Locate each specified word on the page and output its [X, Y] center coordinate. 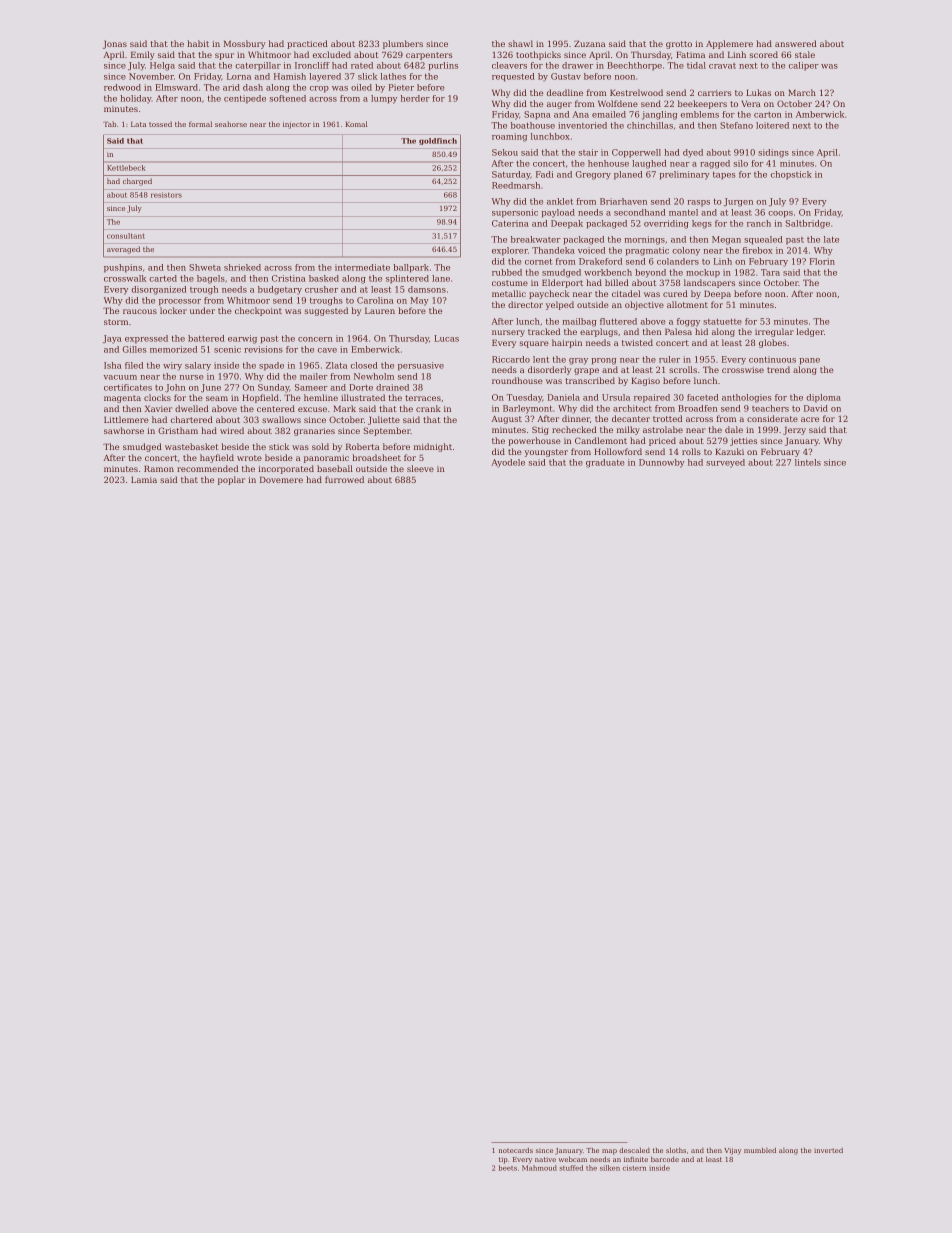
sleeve [420, 468]
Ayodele [508, 463]
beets [508, 1168]
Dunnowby [662, 463]
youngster [546, 453]
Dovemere [281, 480]
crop [319, 89]
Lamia [144, 480]
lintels [808, 462]
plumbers [403, 44]
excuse [312, 409]
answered [796, 43]
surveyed [725, 463]
